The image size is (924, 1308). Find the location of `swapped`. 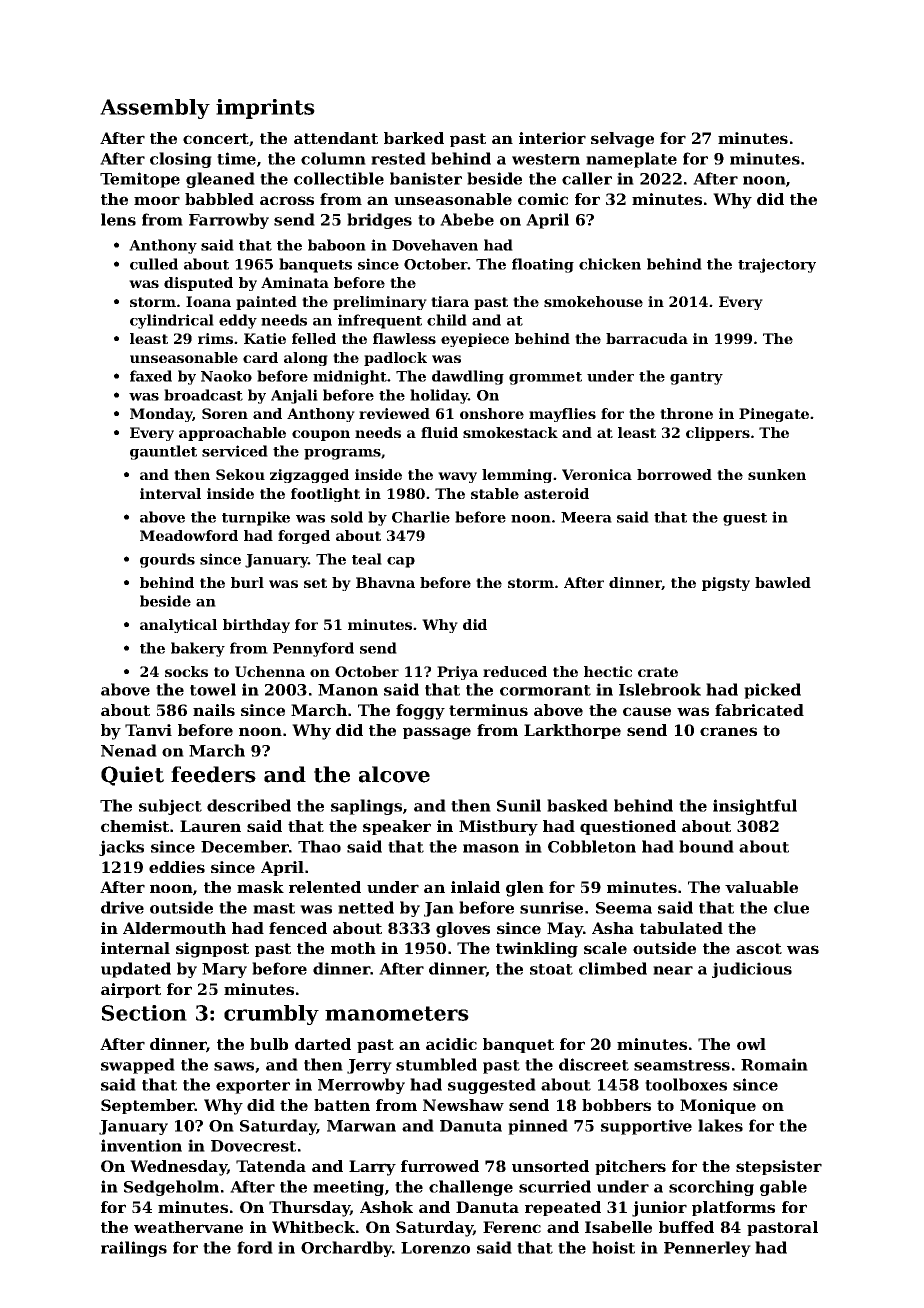

swapped is located at coordinates (138, 1066).
